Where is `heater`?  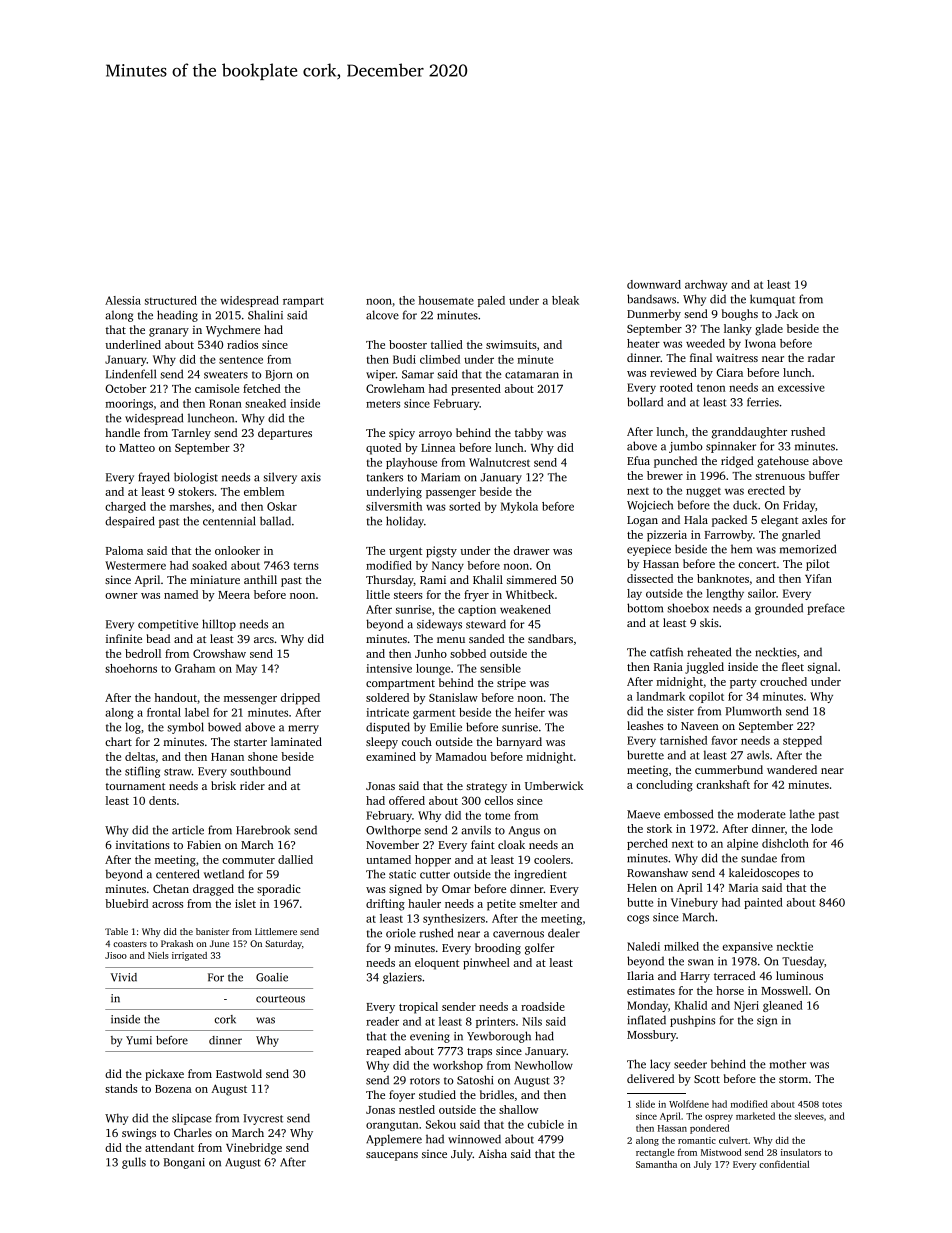 heater is located at coordinates (643, 343).
